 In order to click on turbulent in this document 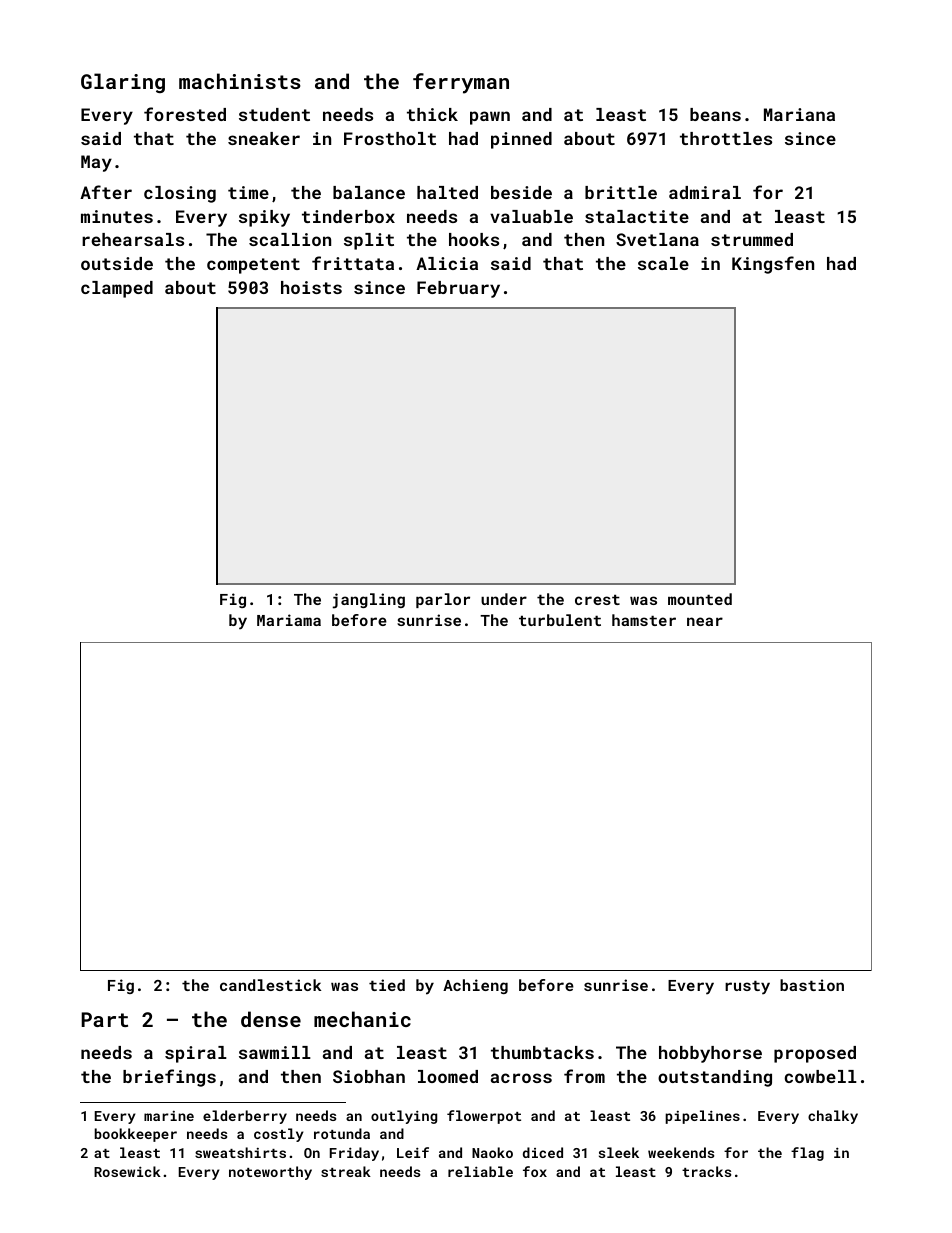, I will do `click(560, 620)`.
